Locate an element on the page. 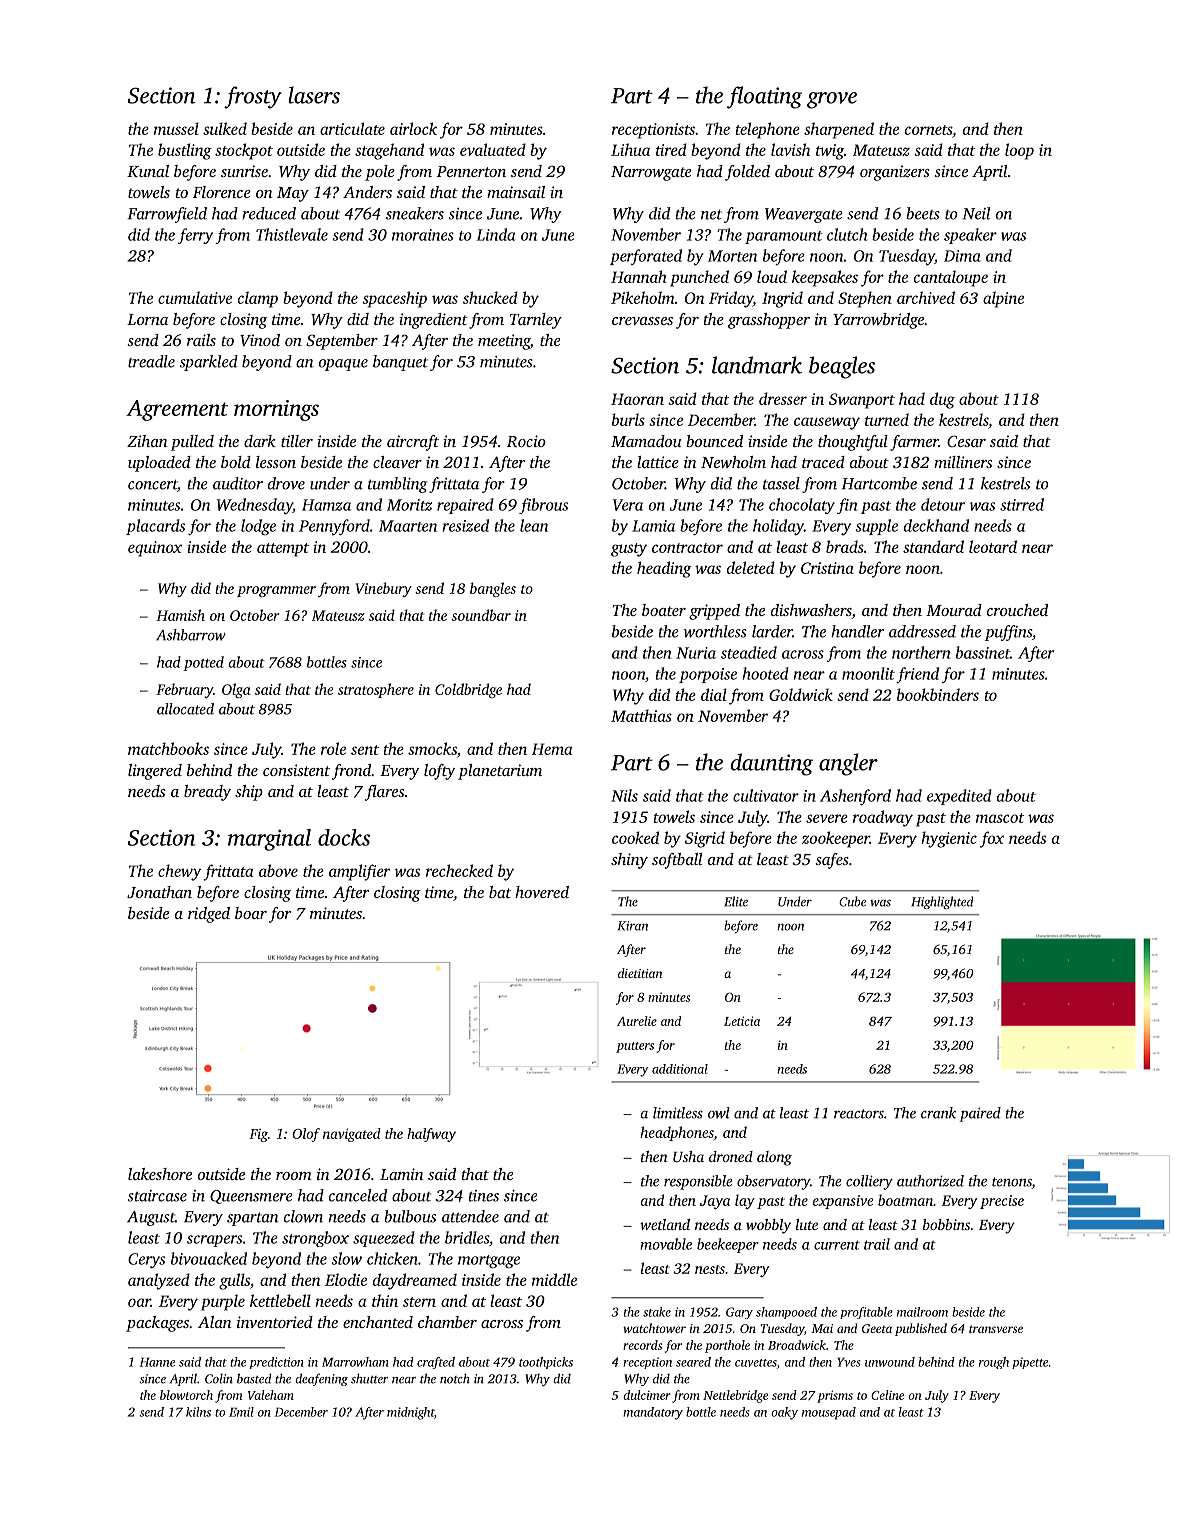 The image size is (1189, 1539). consistent is located at coordinates (296, 770).
